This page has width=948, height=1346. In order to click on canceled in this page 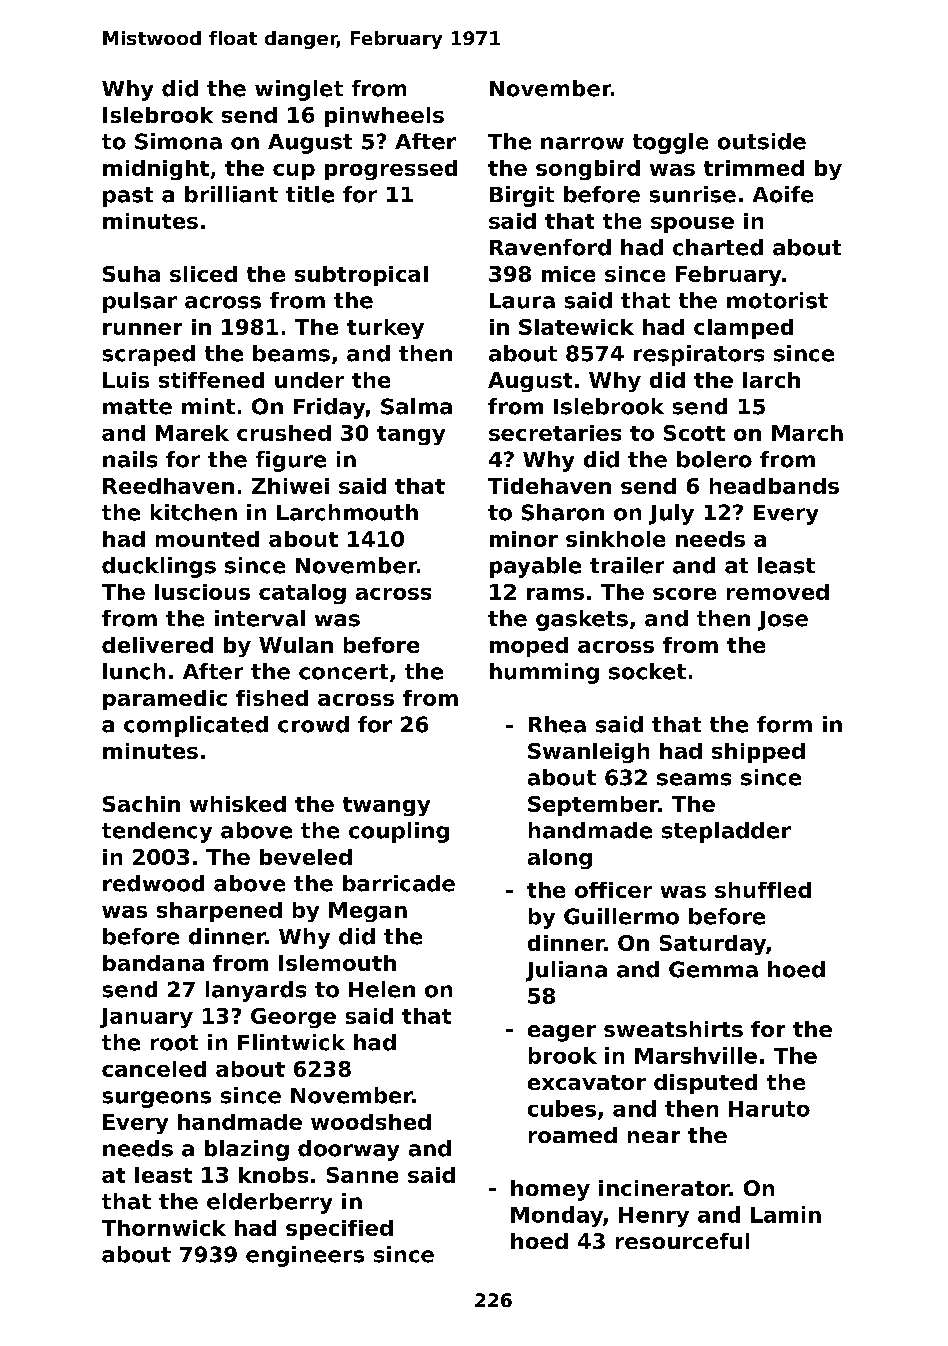, I will do `click(154, 1069)`.
